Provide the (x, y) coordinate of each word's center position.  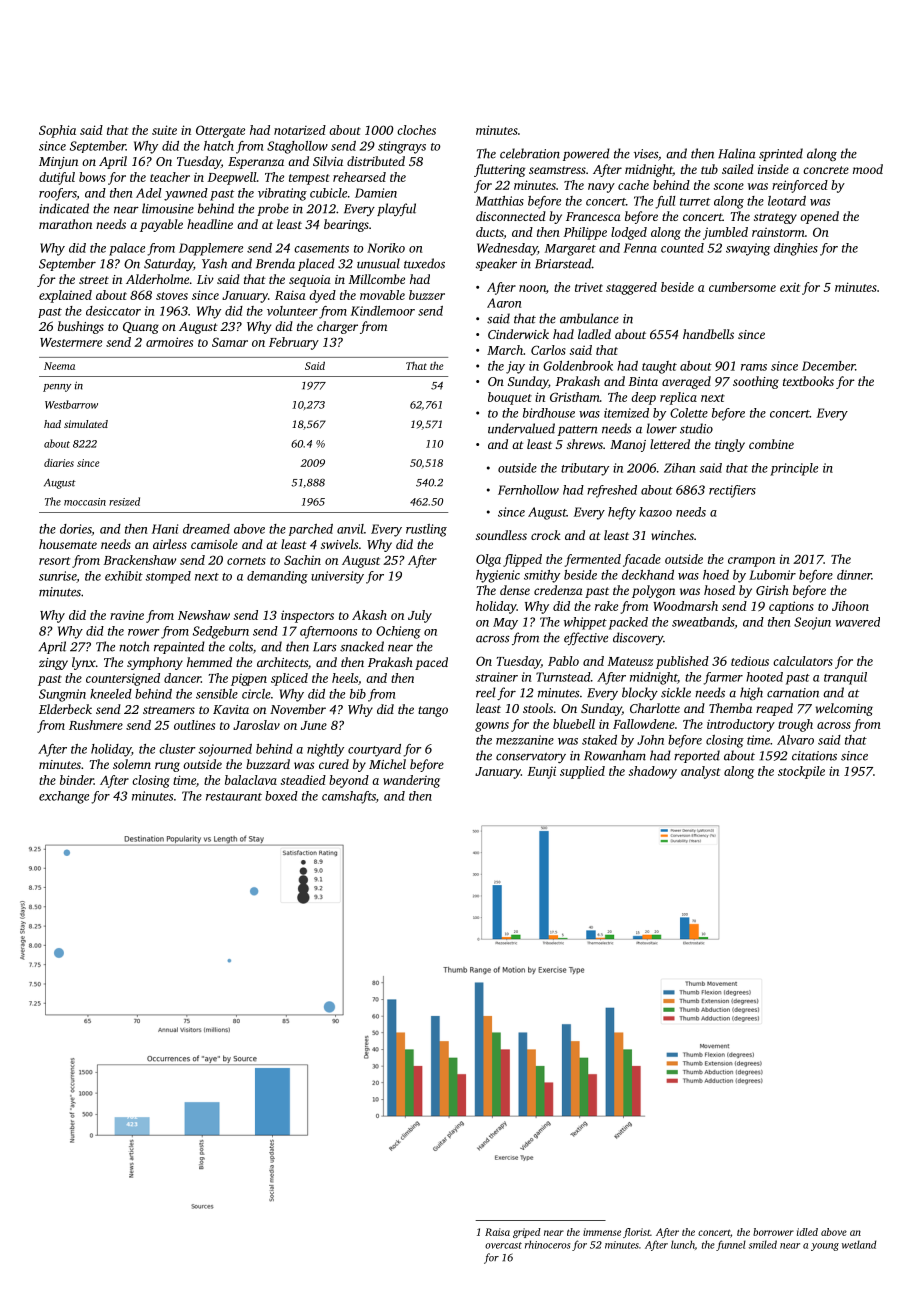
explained (65, 296)
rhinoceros (547, 1244)
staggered (631, 288)
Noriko (386, 248)
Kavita (231, 709)
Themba (730, 708)
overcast (503, 1245)
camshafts (349, 797)
